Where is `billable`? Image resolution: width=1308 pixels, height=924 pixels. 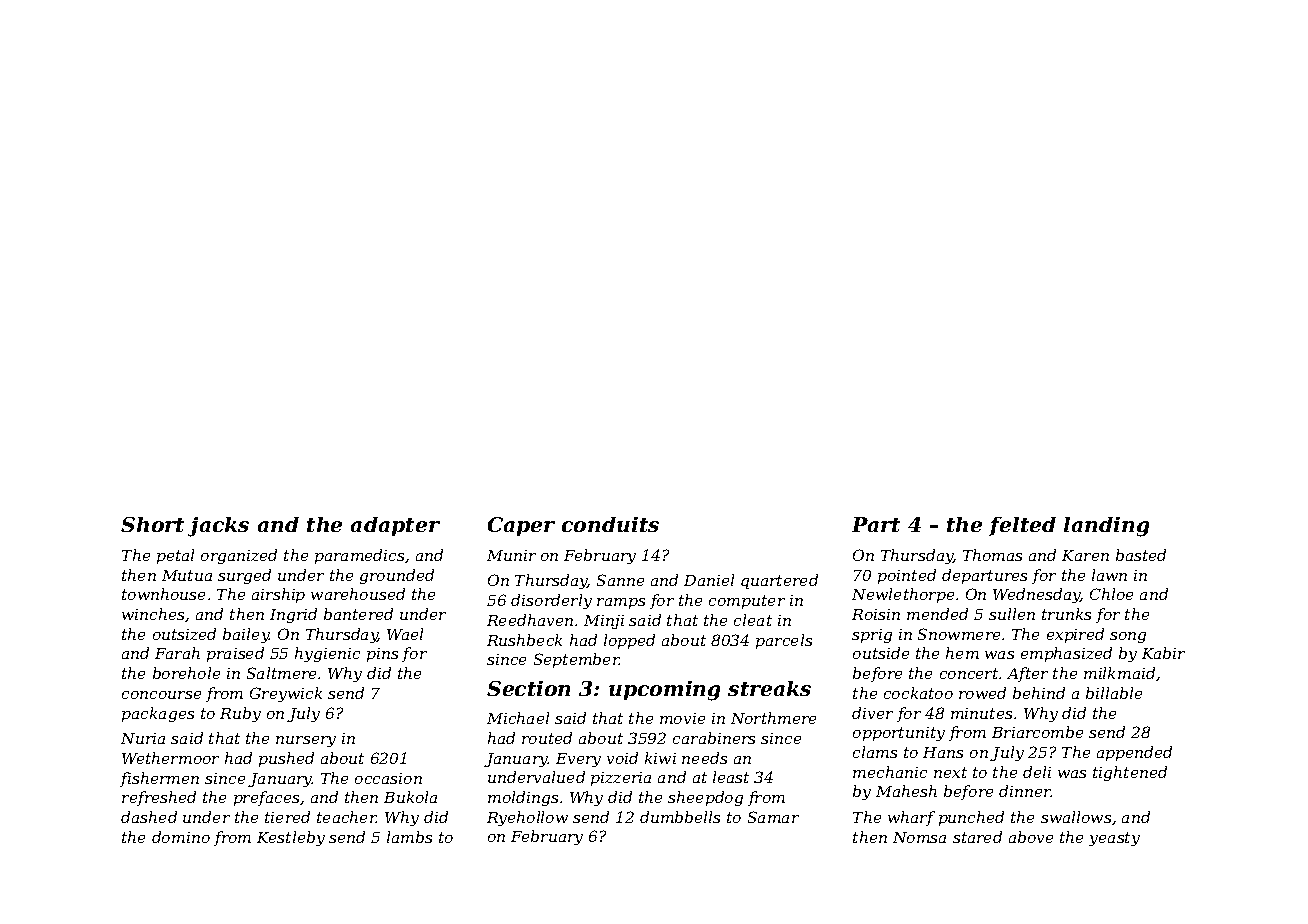
billable is located at coordinates (1114, 693).
